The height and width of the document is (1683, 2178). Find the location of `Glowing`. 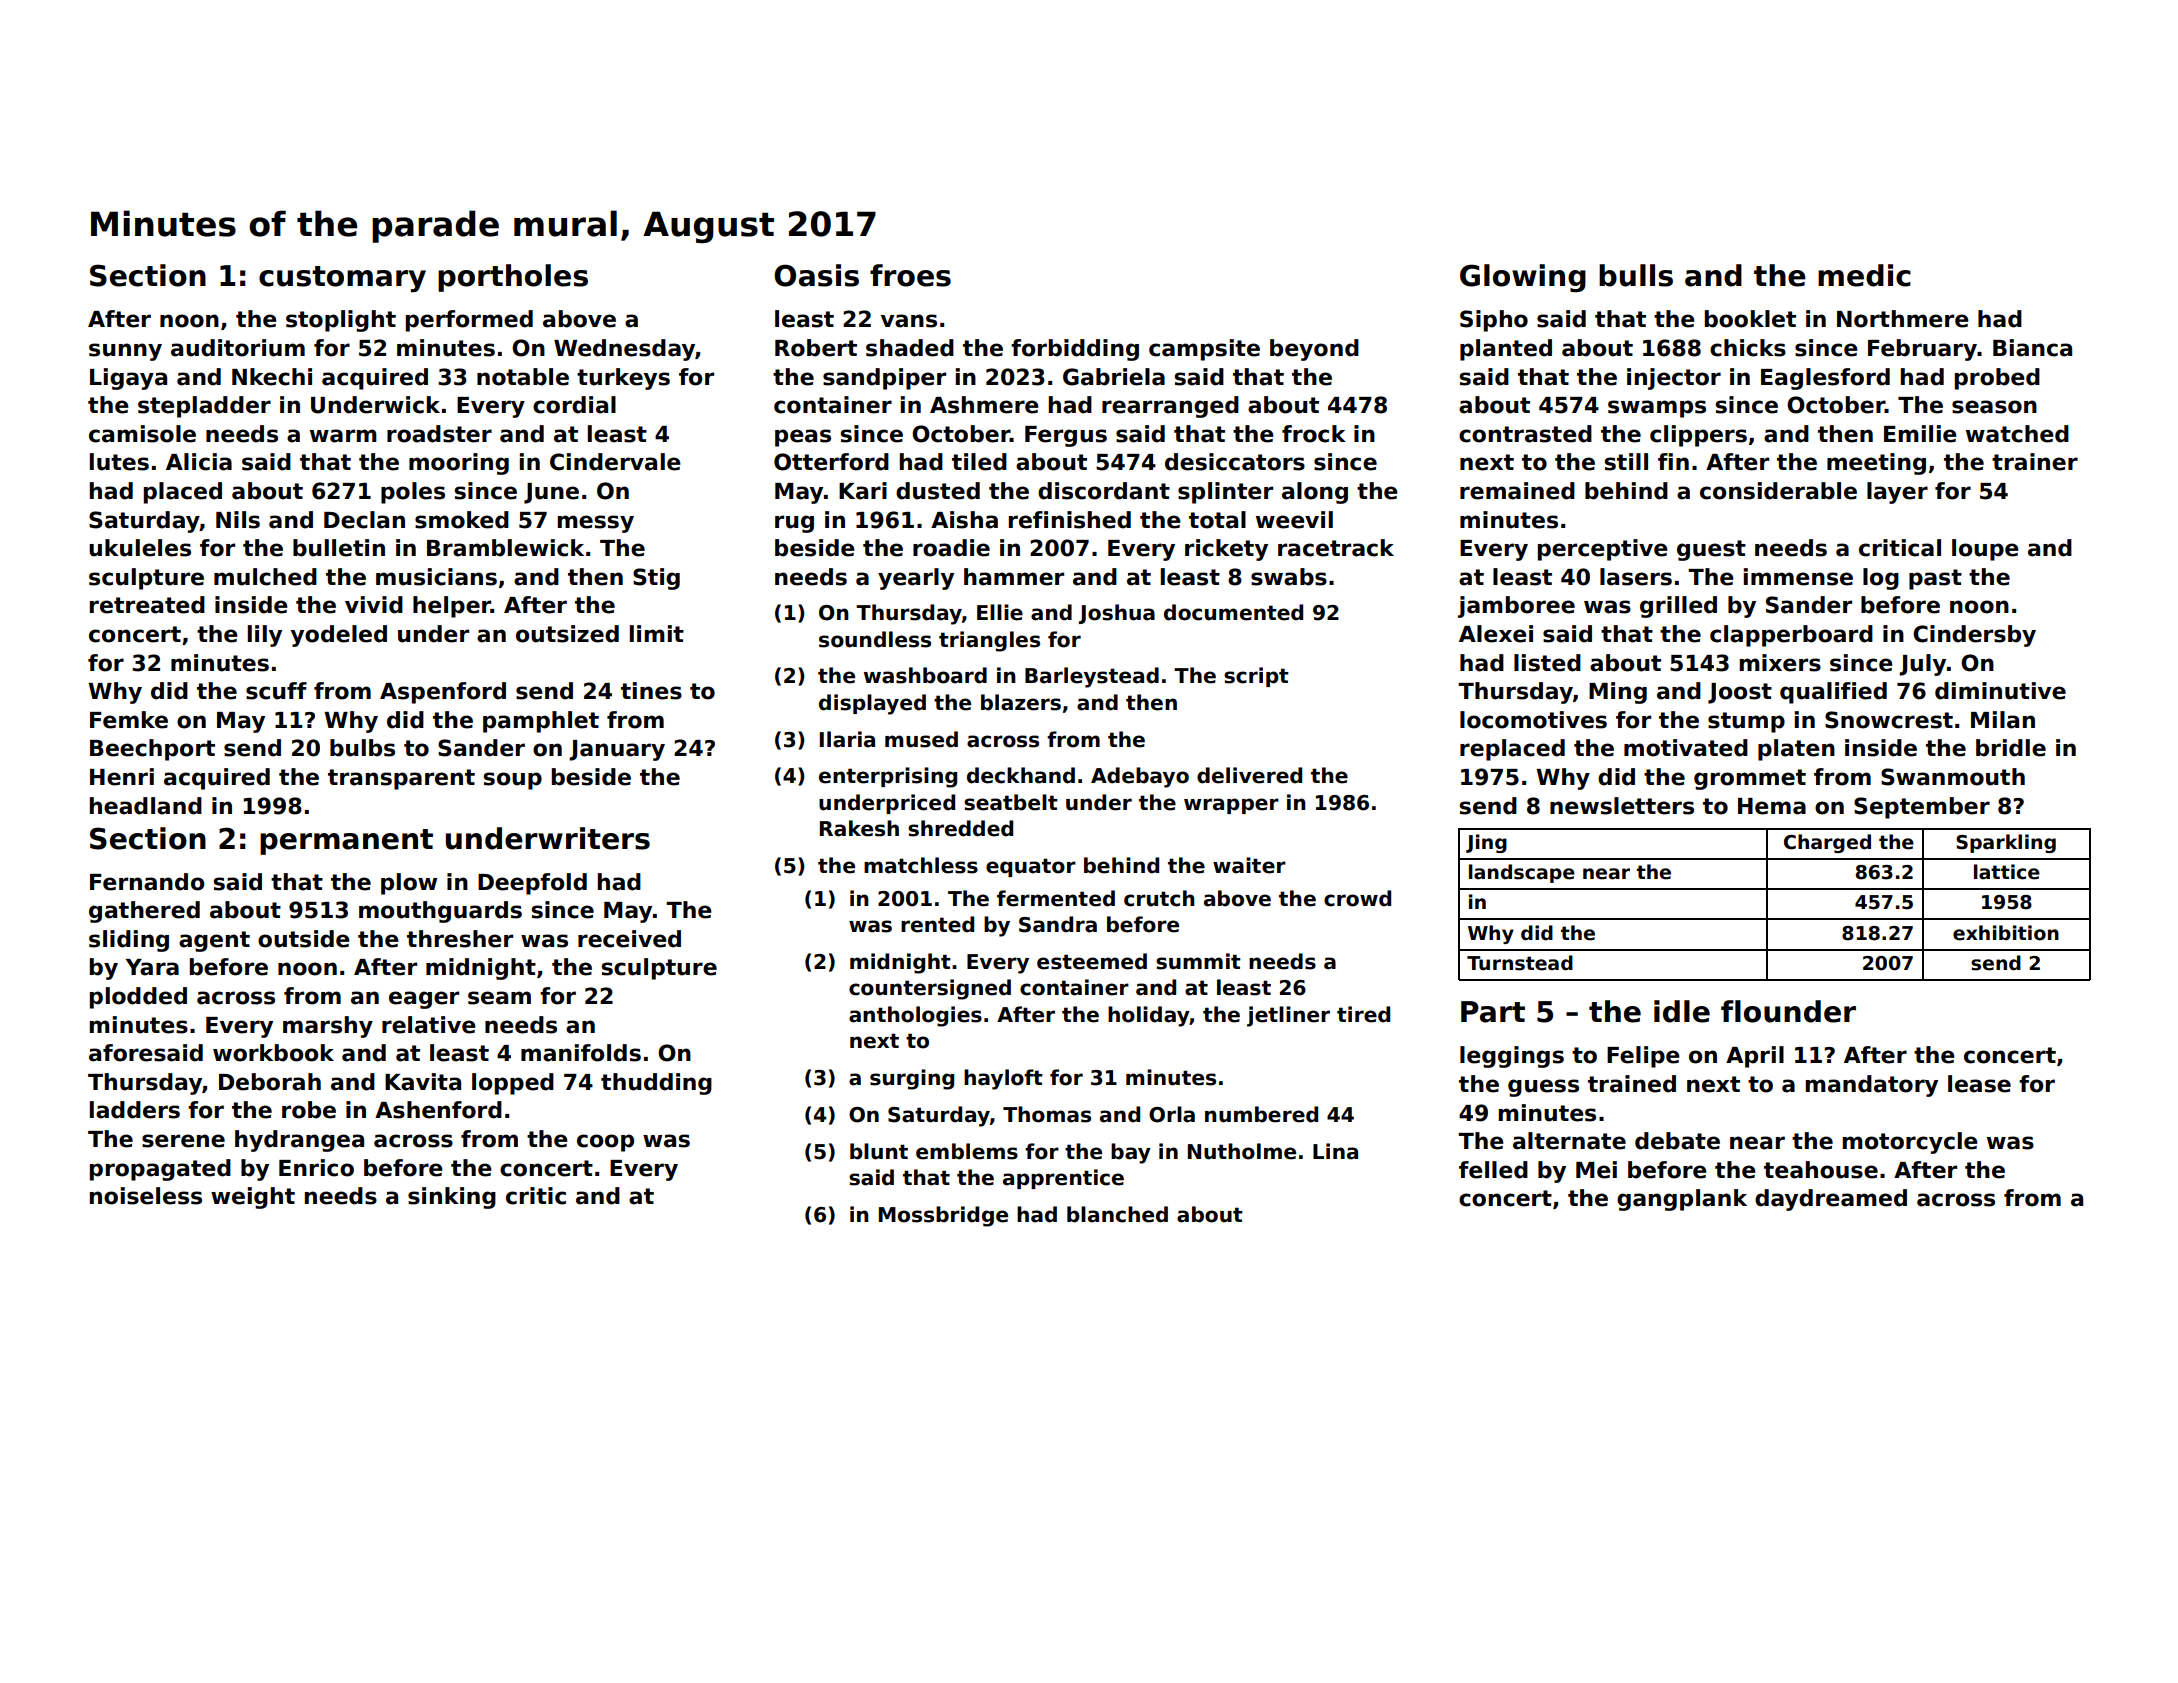

Glowing is located at coordinates (1523, 278).
